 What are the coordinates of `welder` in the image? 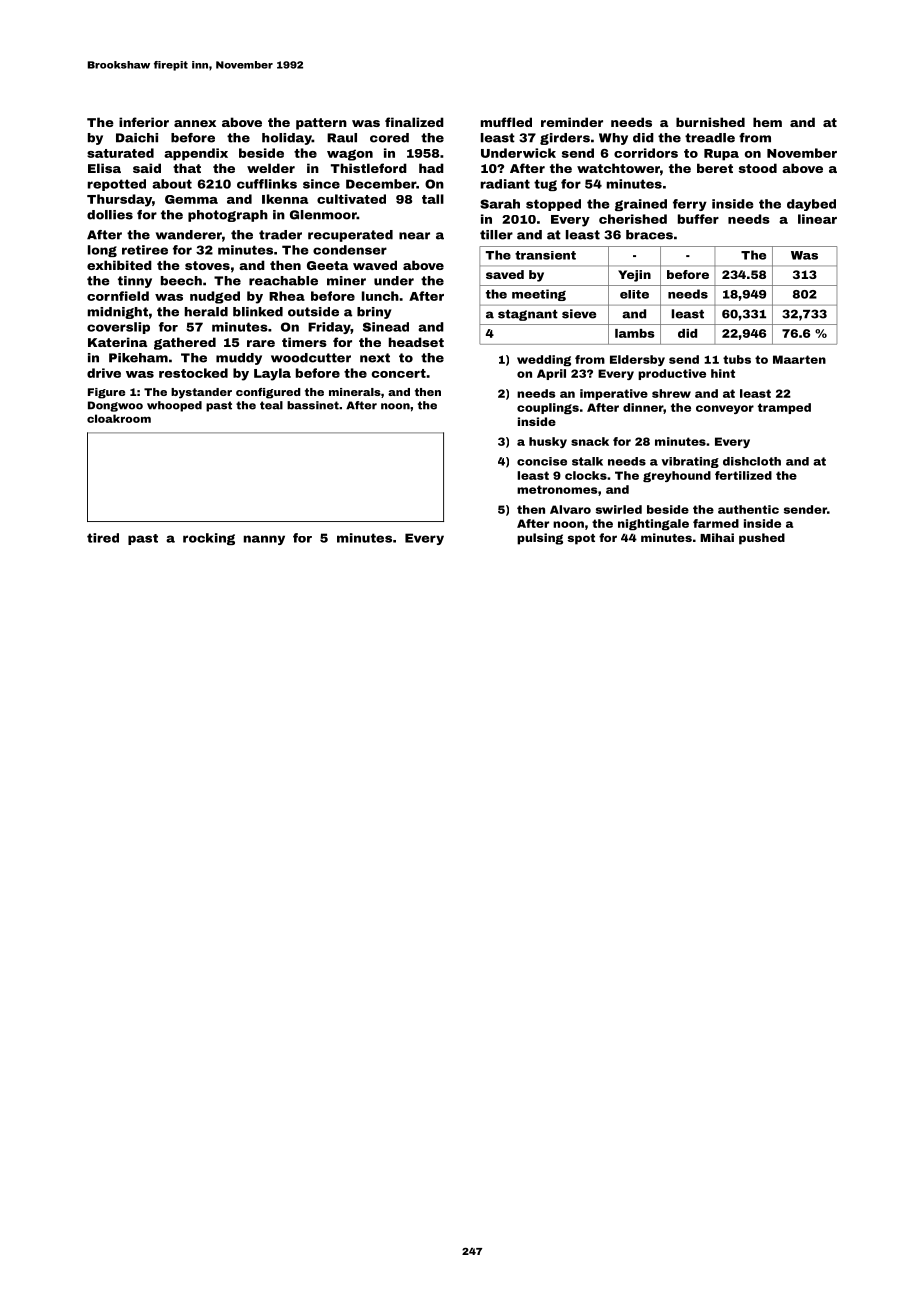 It's located at (271, 168).
